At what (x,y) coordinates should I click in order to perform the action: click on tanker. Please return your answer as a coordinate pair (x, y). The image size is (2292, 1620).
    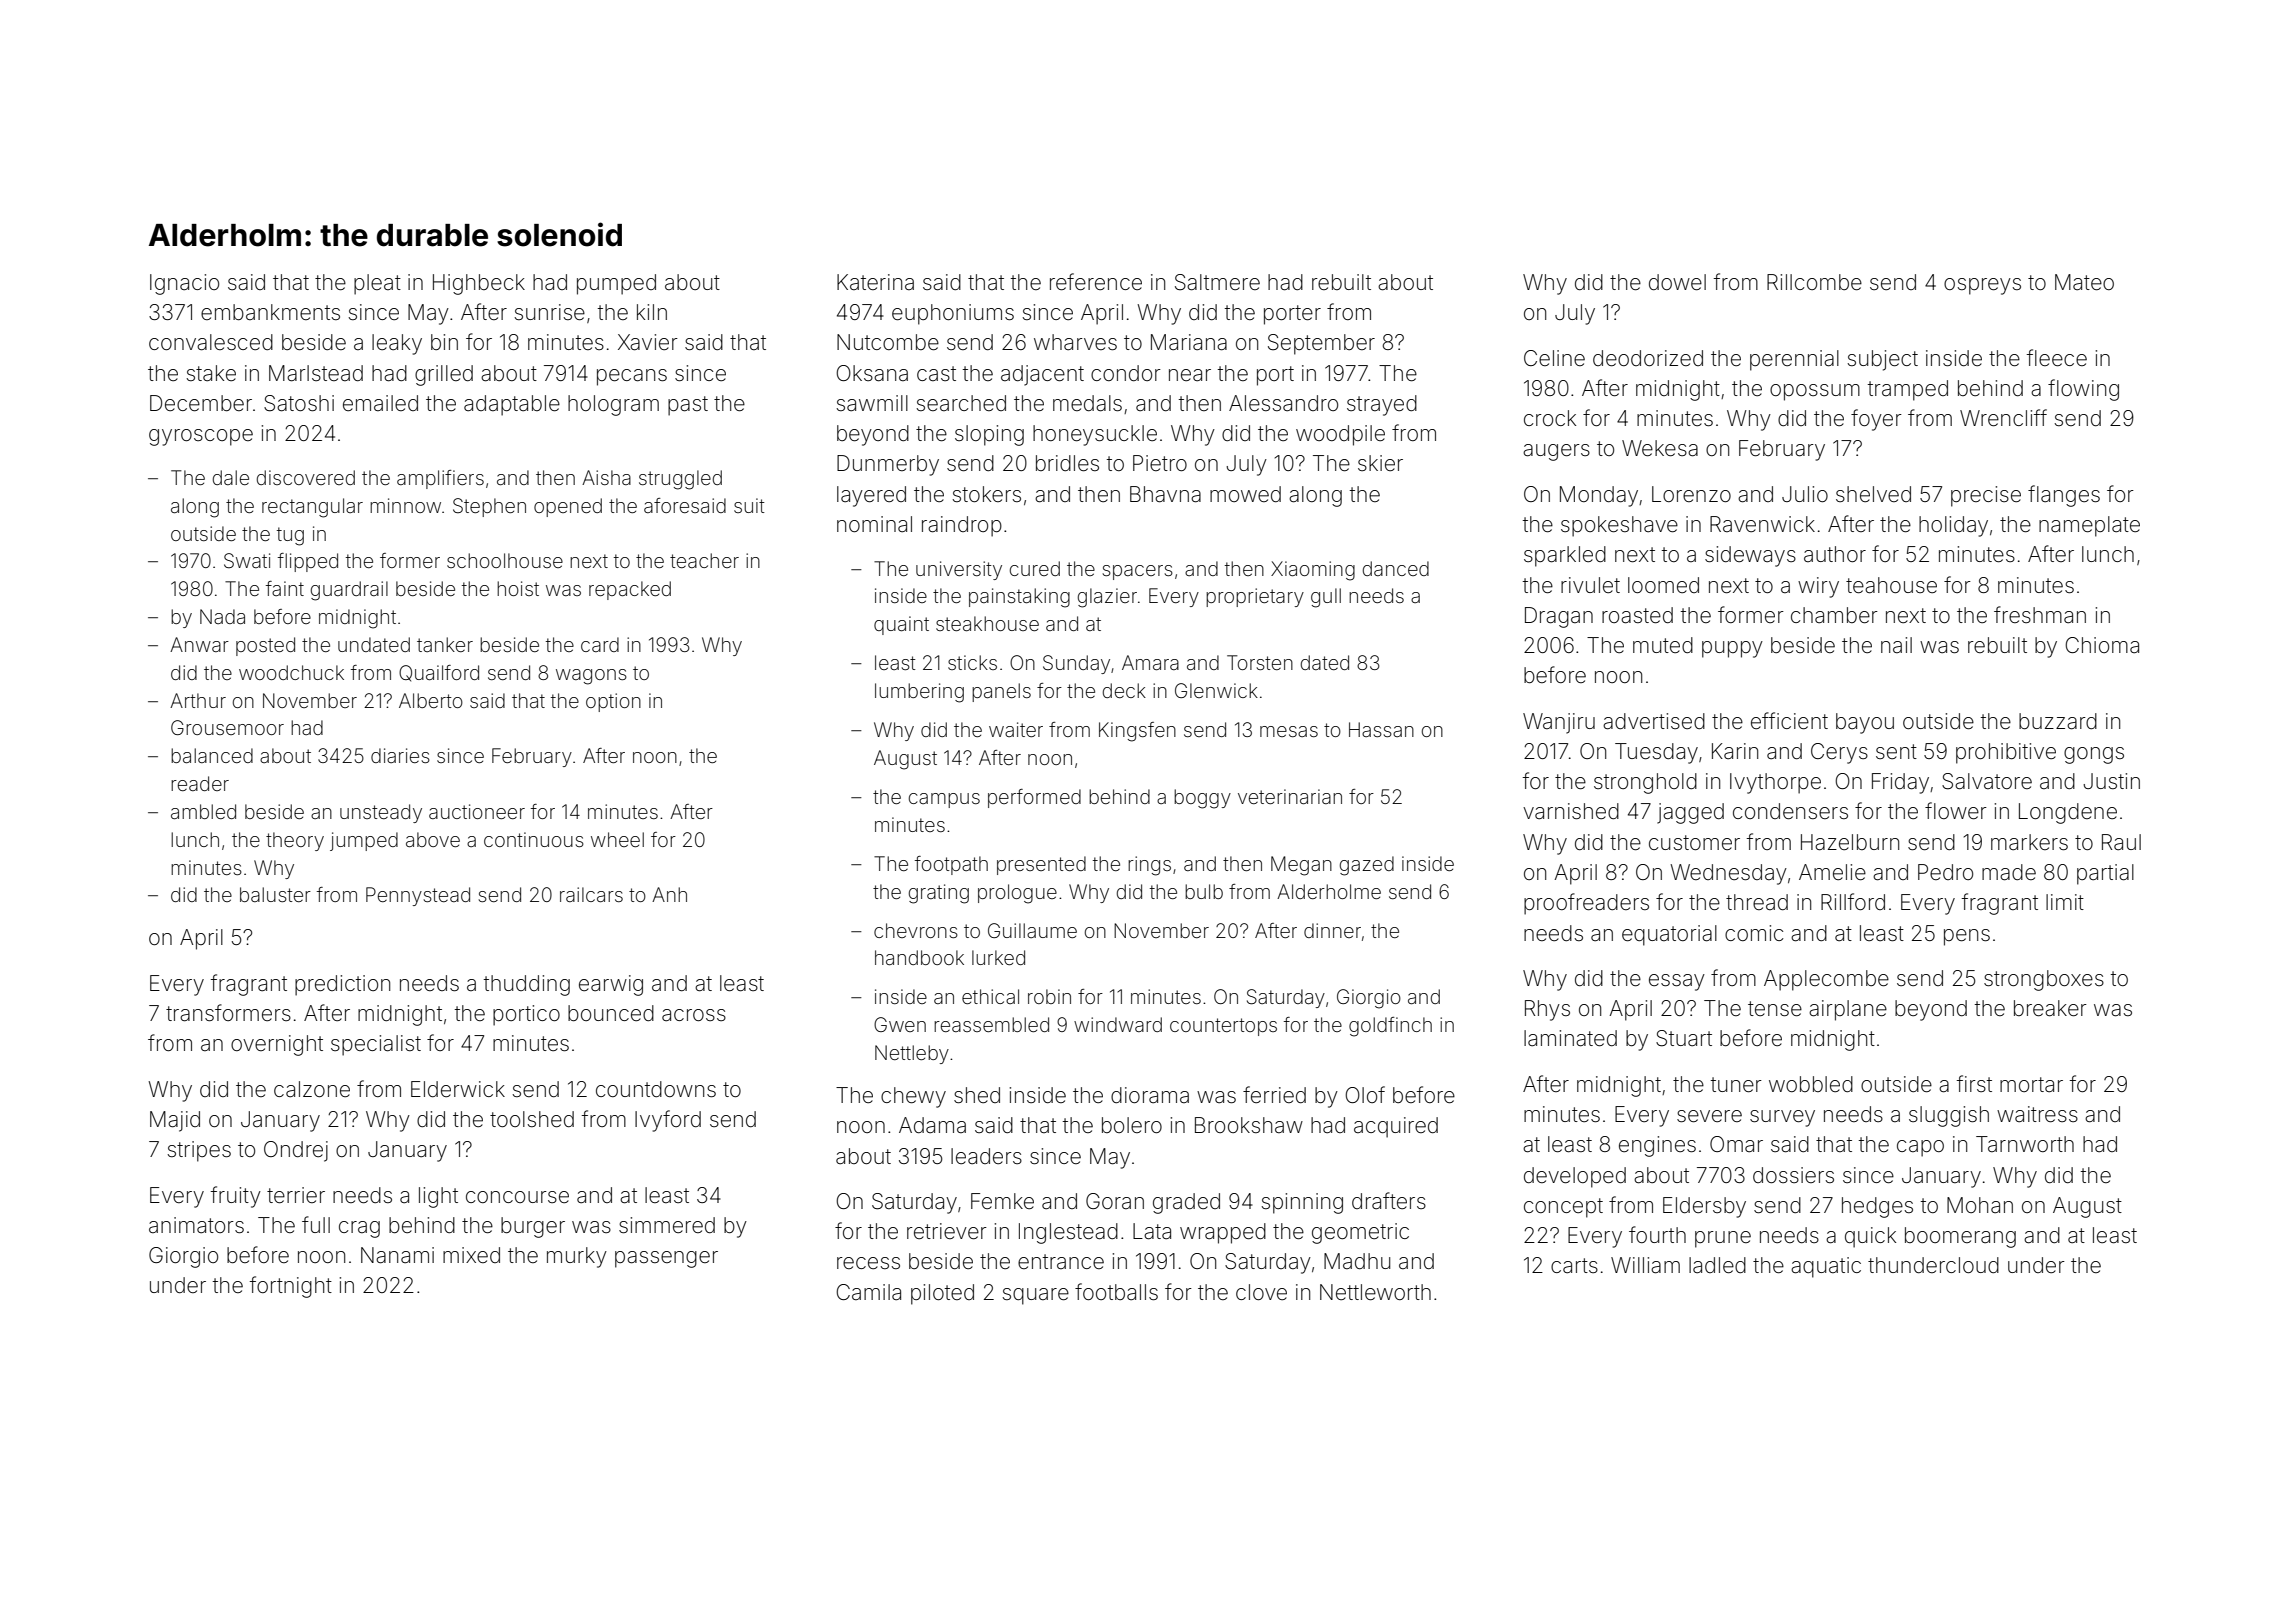
    Looking at the image, I should click on (445, 644).
